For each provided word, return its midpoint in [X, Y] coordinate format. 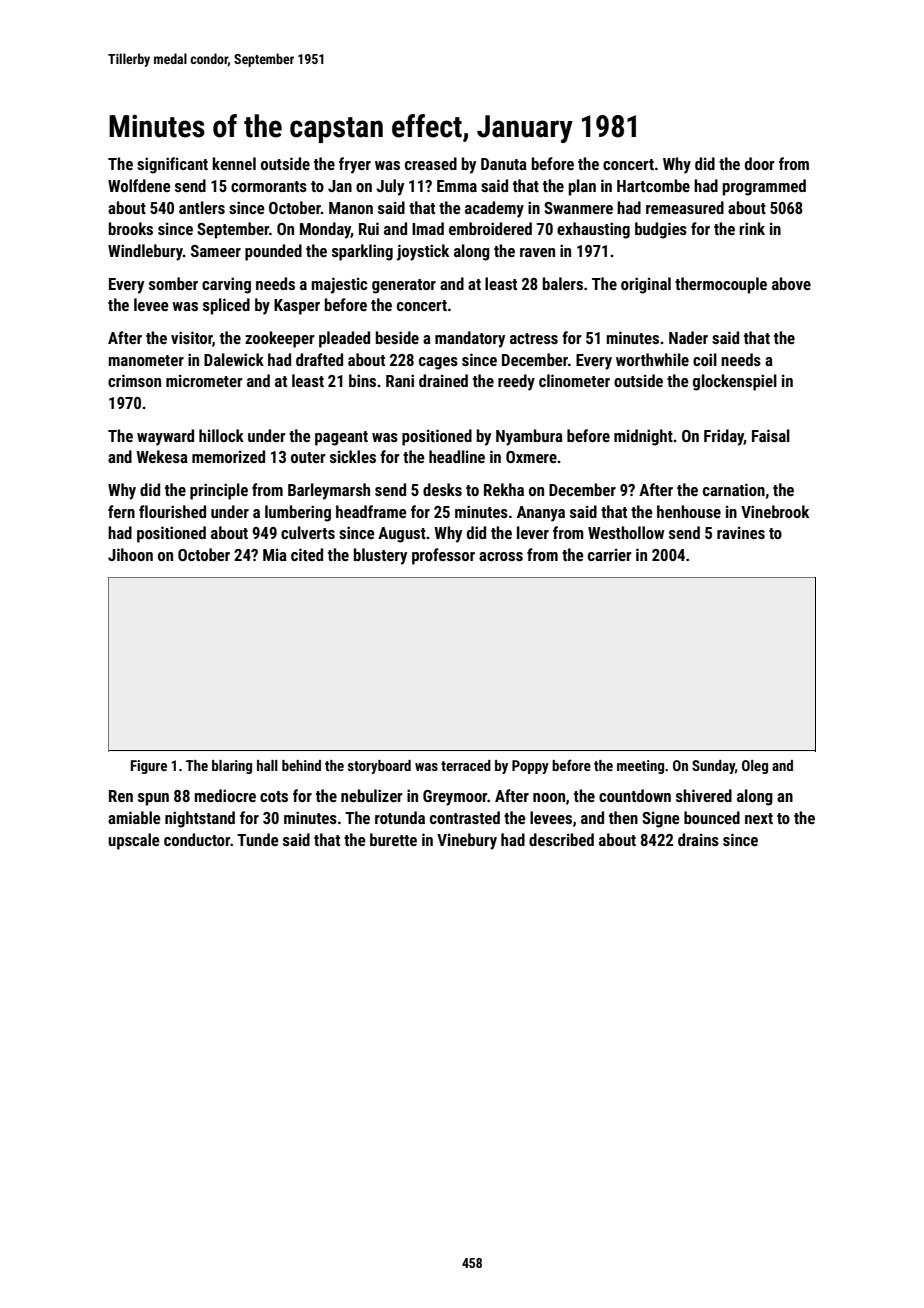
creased [431, 163]
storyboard [379, 767]
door [760, 163]
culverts [308, 532]
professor [443, 556]
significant [172, 165]
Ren [121, 796]
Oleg [755, 767]
